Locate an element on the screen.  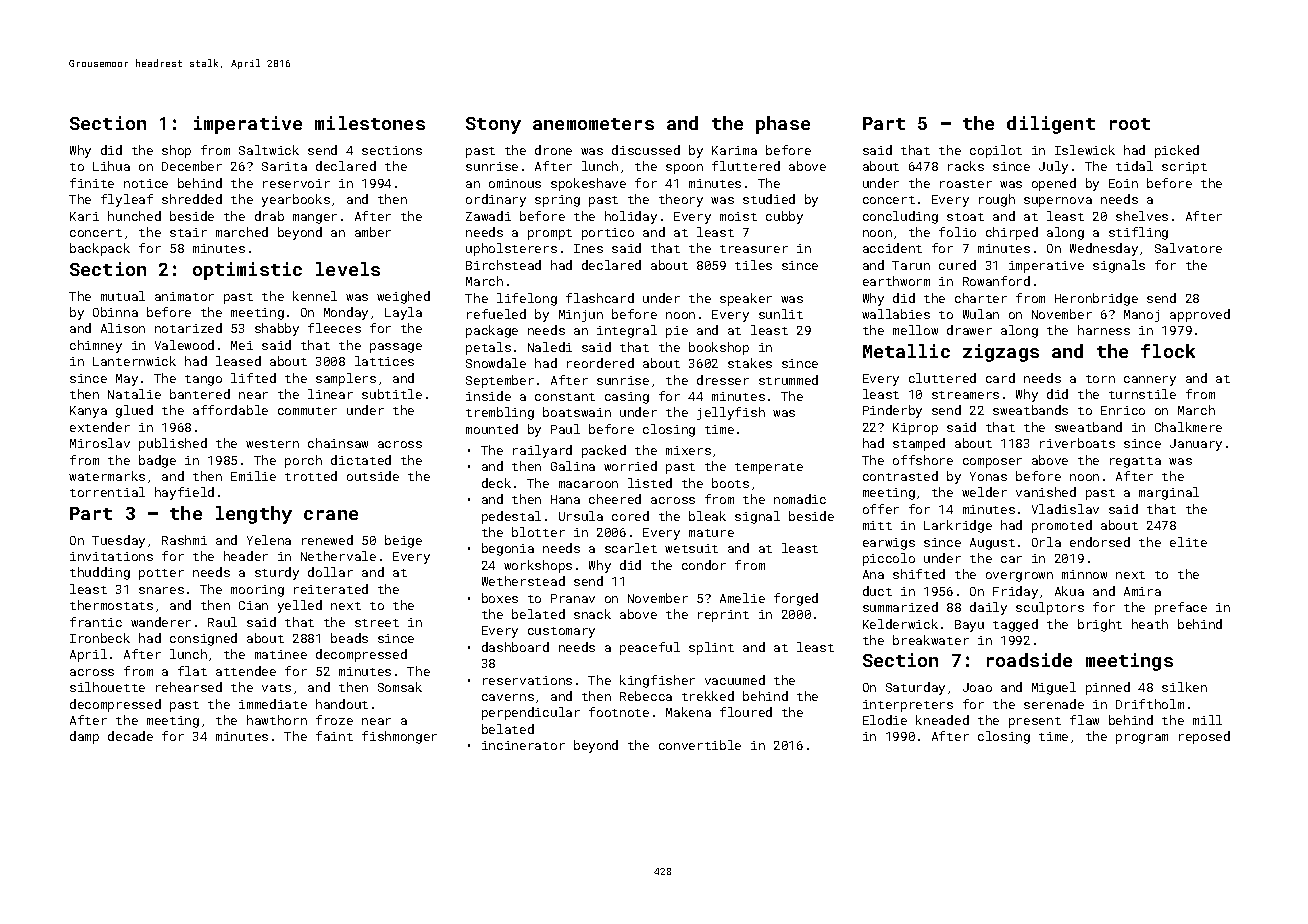
opened is located at coordinates (1054, 184).
